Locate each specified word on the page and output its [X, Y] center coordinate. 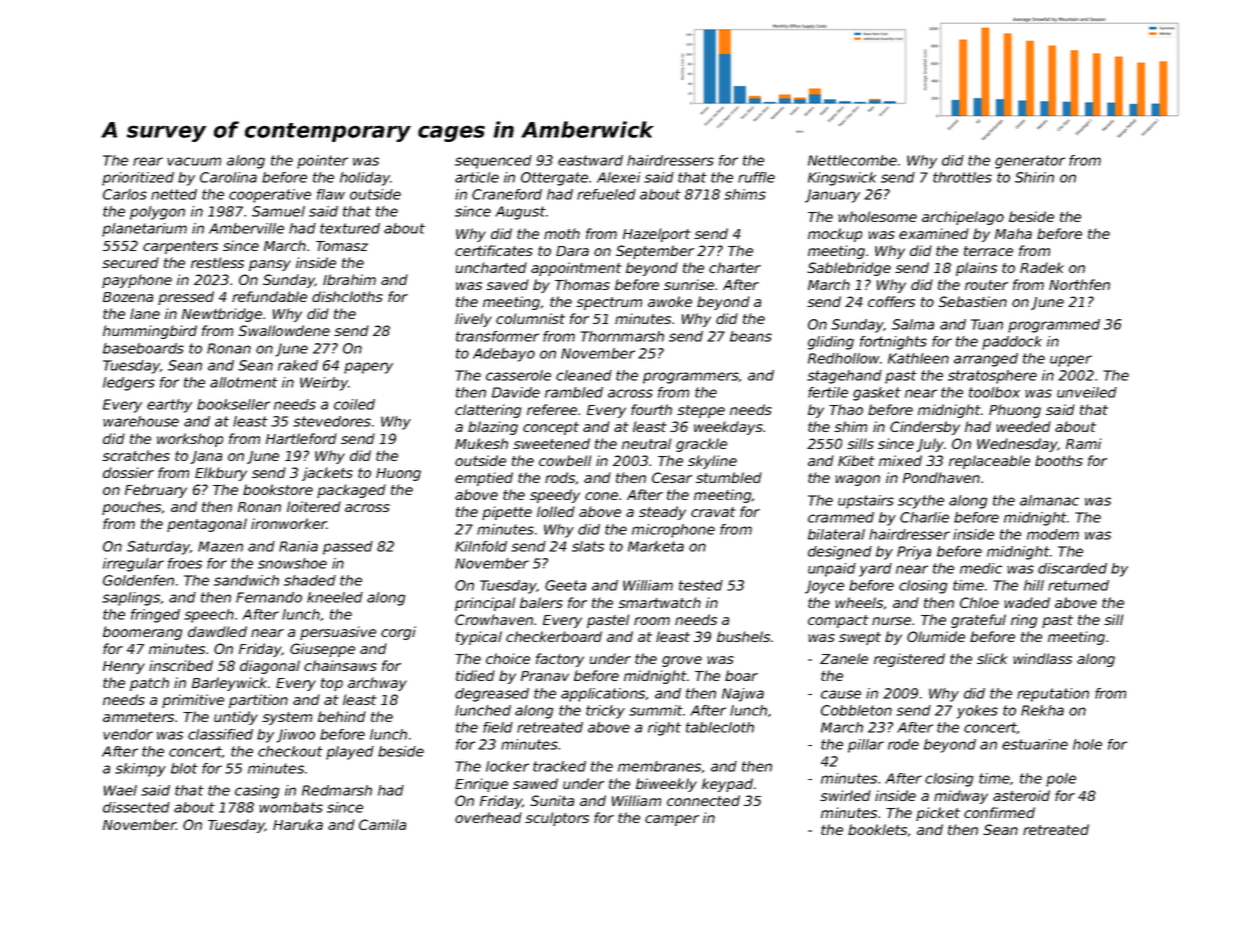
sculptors [557, 819]
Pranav [545, 676]
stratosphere [992, 377]
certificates [494, 250]
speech [209, 616]
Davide [516, 392]
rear [148, 161]
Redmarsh [337, 790]
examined [934, 233]
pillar [866, 746]
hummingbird [150, 332]
